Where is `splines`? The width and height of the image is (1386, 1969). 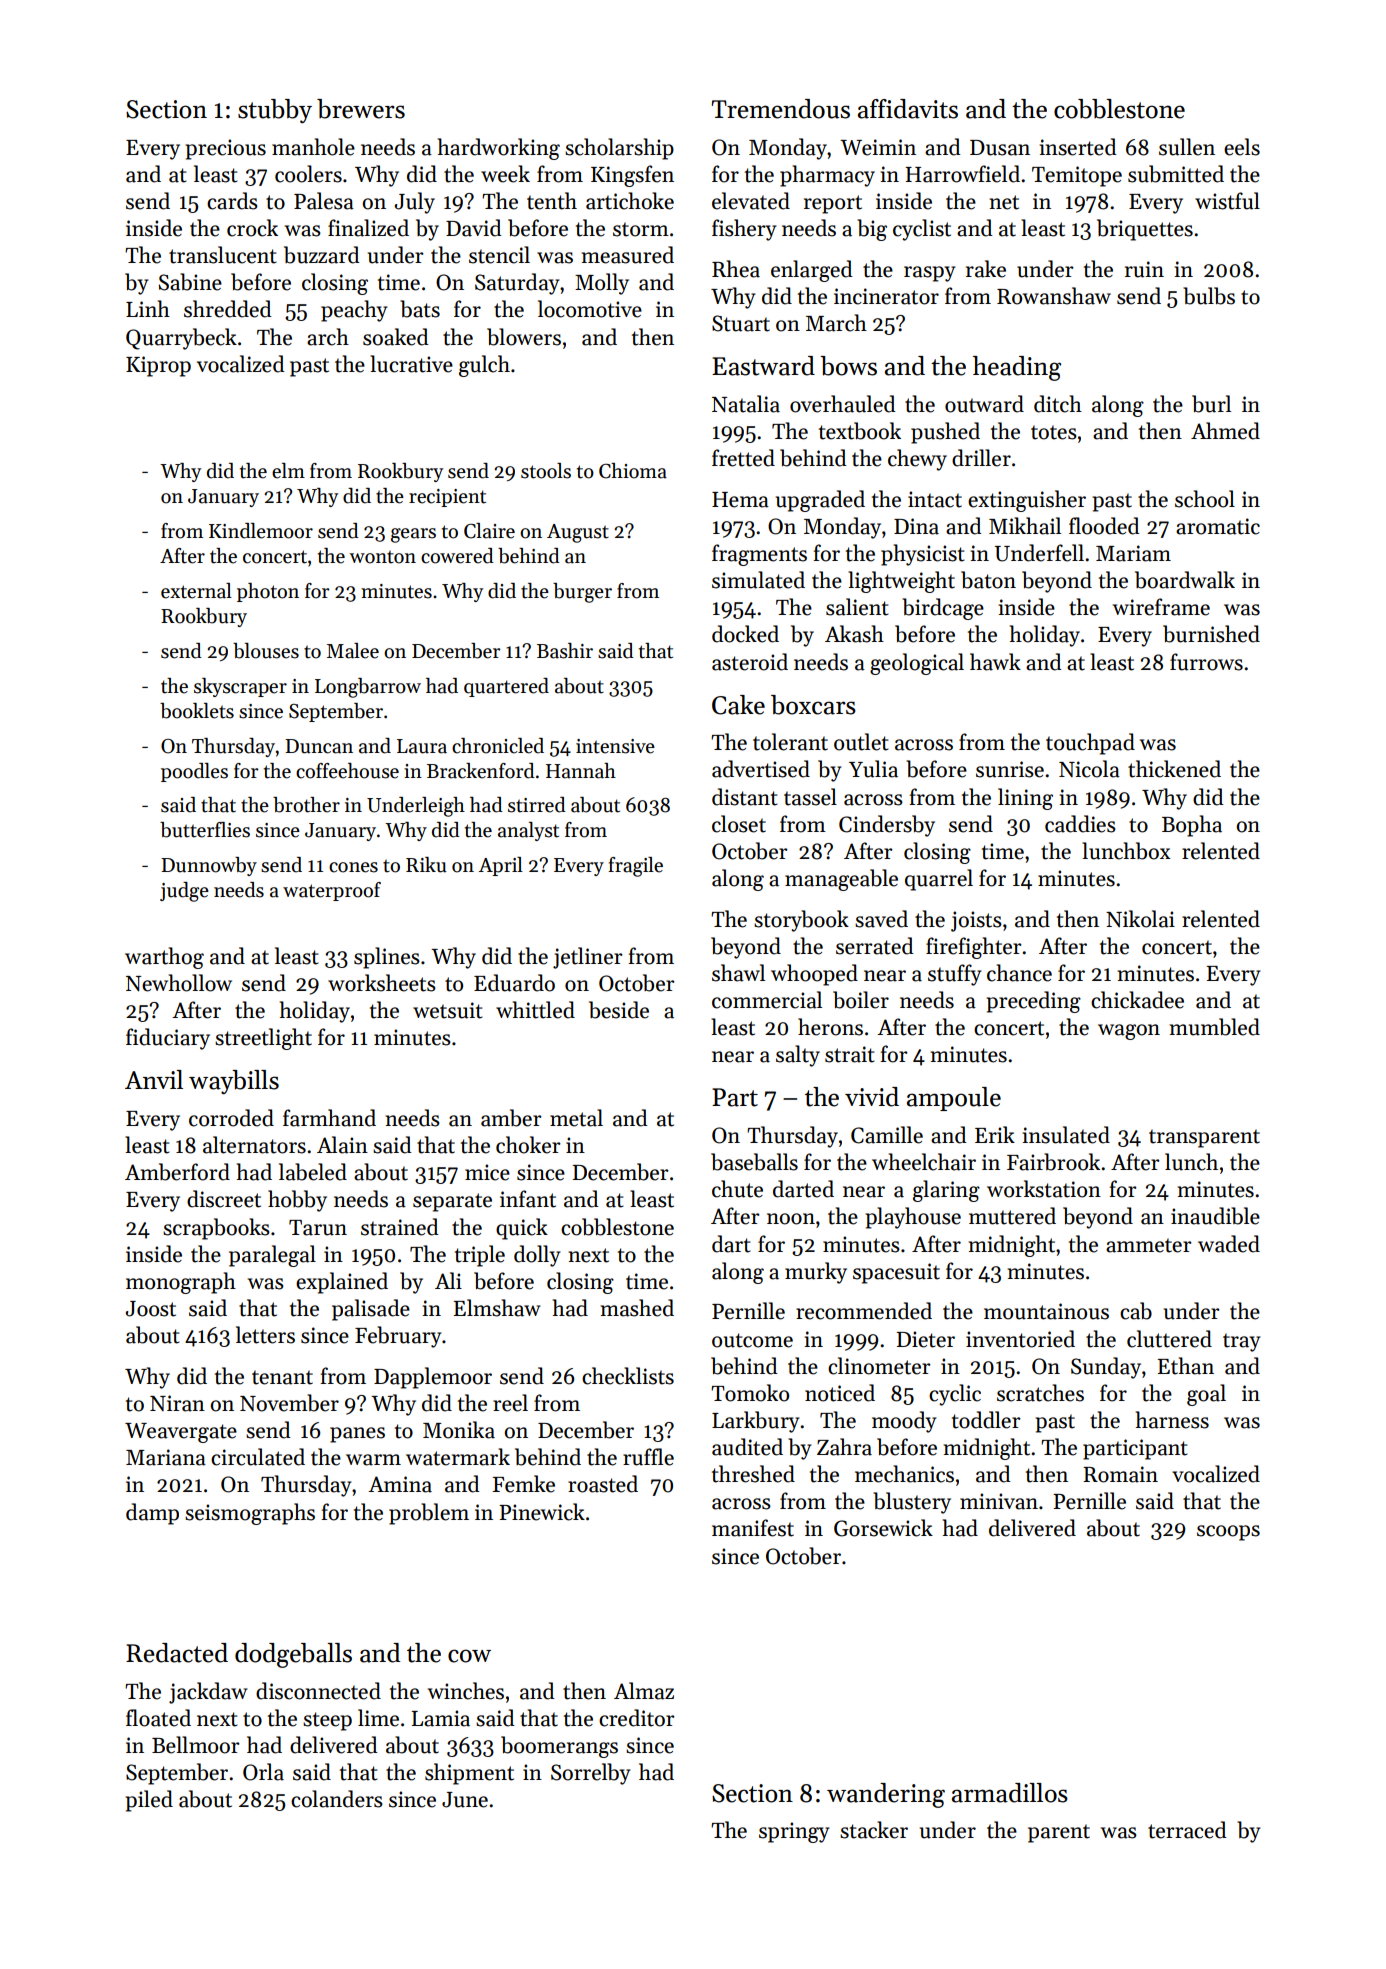 splines is located at coordinates (387, 958).
